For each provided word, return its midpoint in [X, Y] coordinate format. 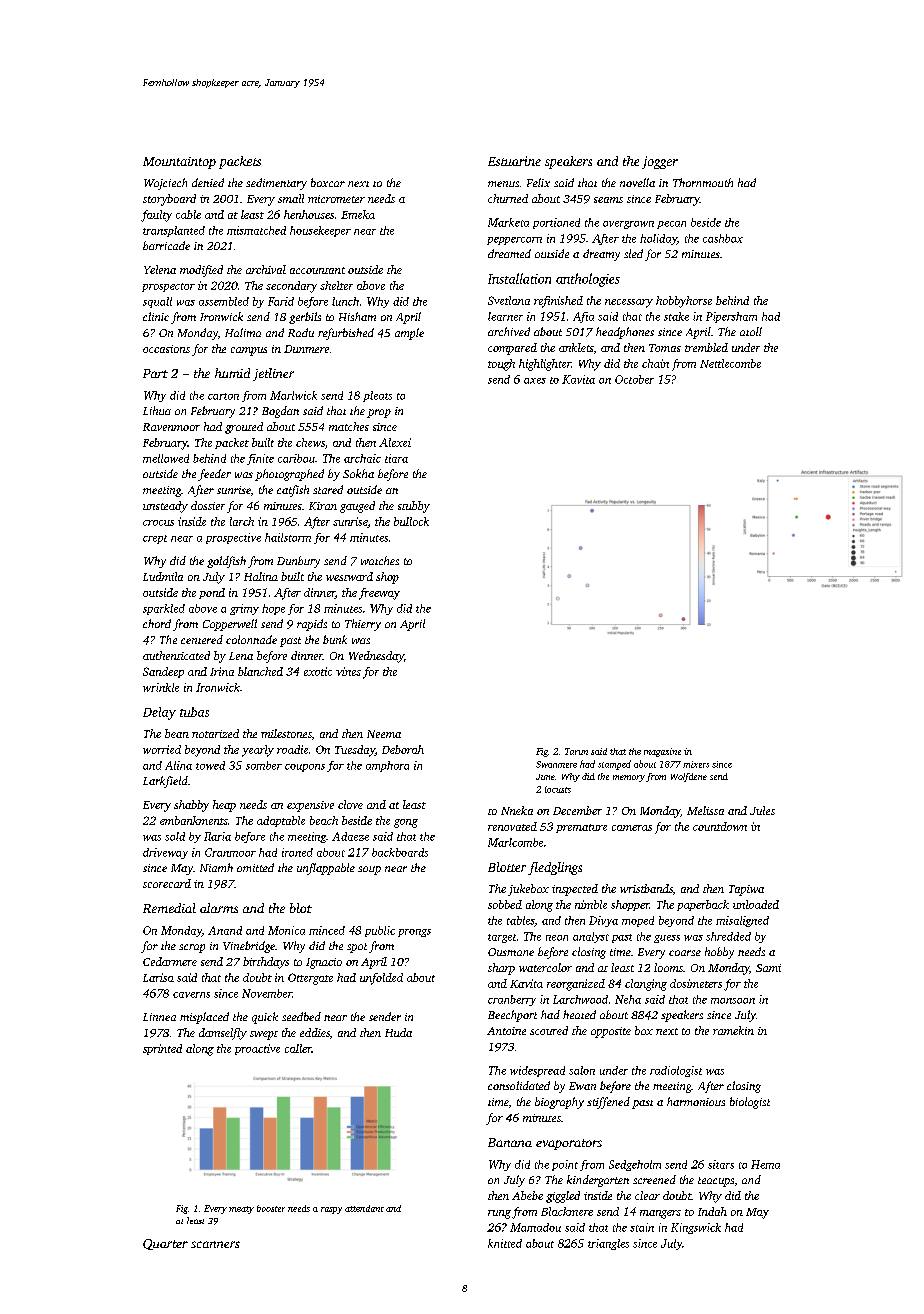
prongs [414, 933]
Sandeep [163, 672]
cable [188, 214]
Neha [628, 999]
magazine [662, 752]
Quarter [165, 1244]
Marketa [508, 222]
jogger [660, 162]
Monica [286, 930]
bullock [411, 521]
